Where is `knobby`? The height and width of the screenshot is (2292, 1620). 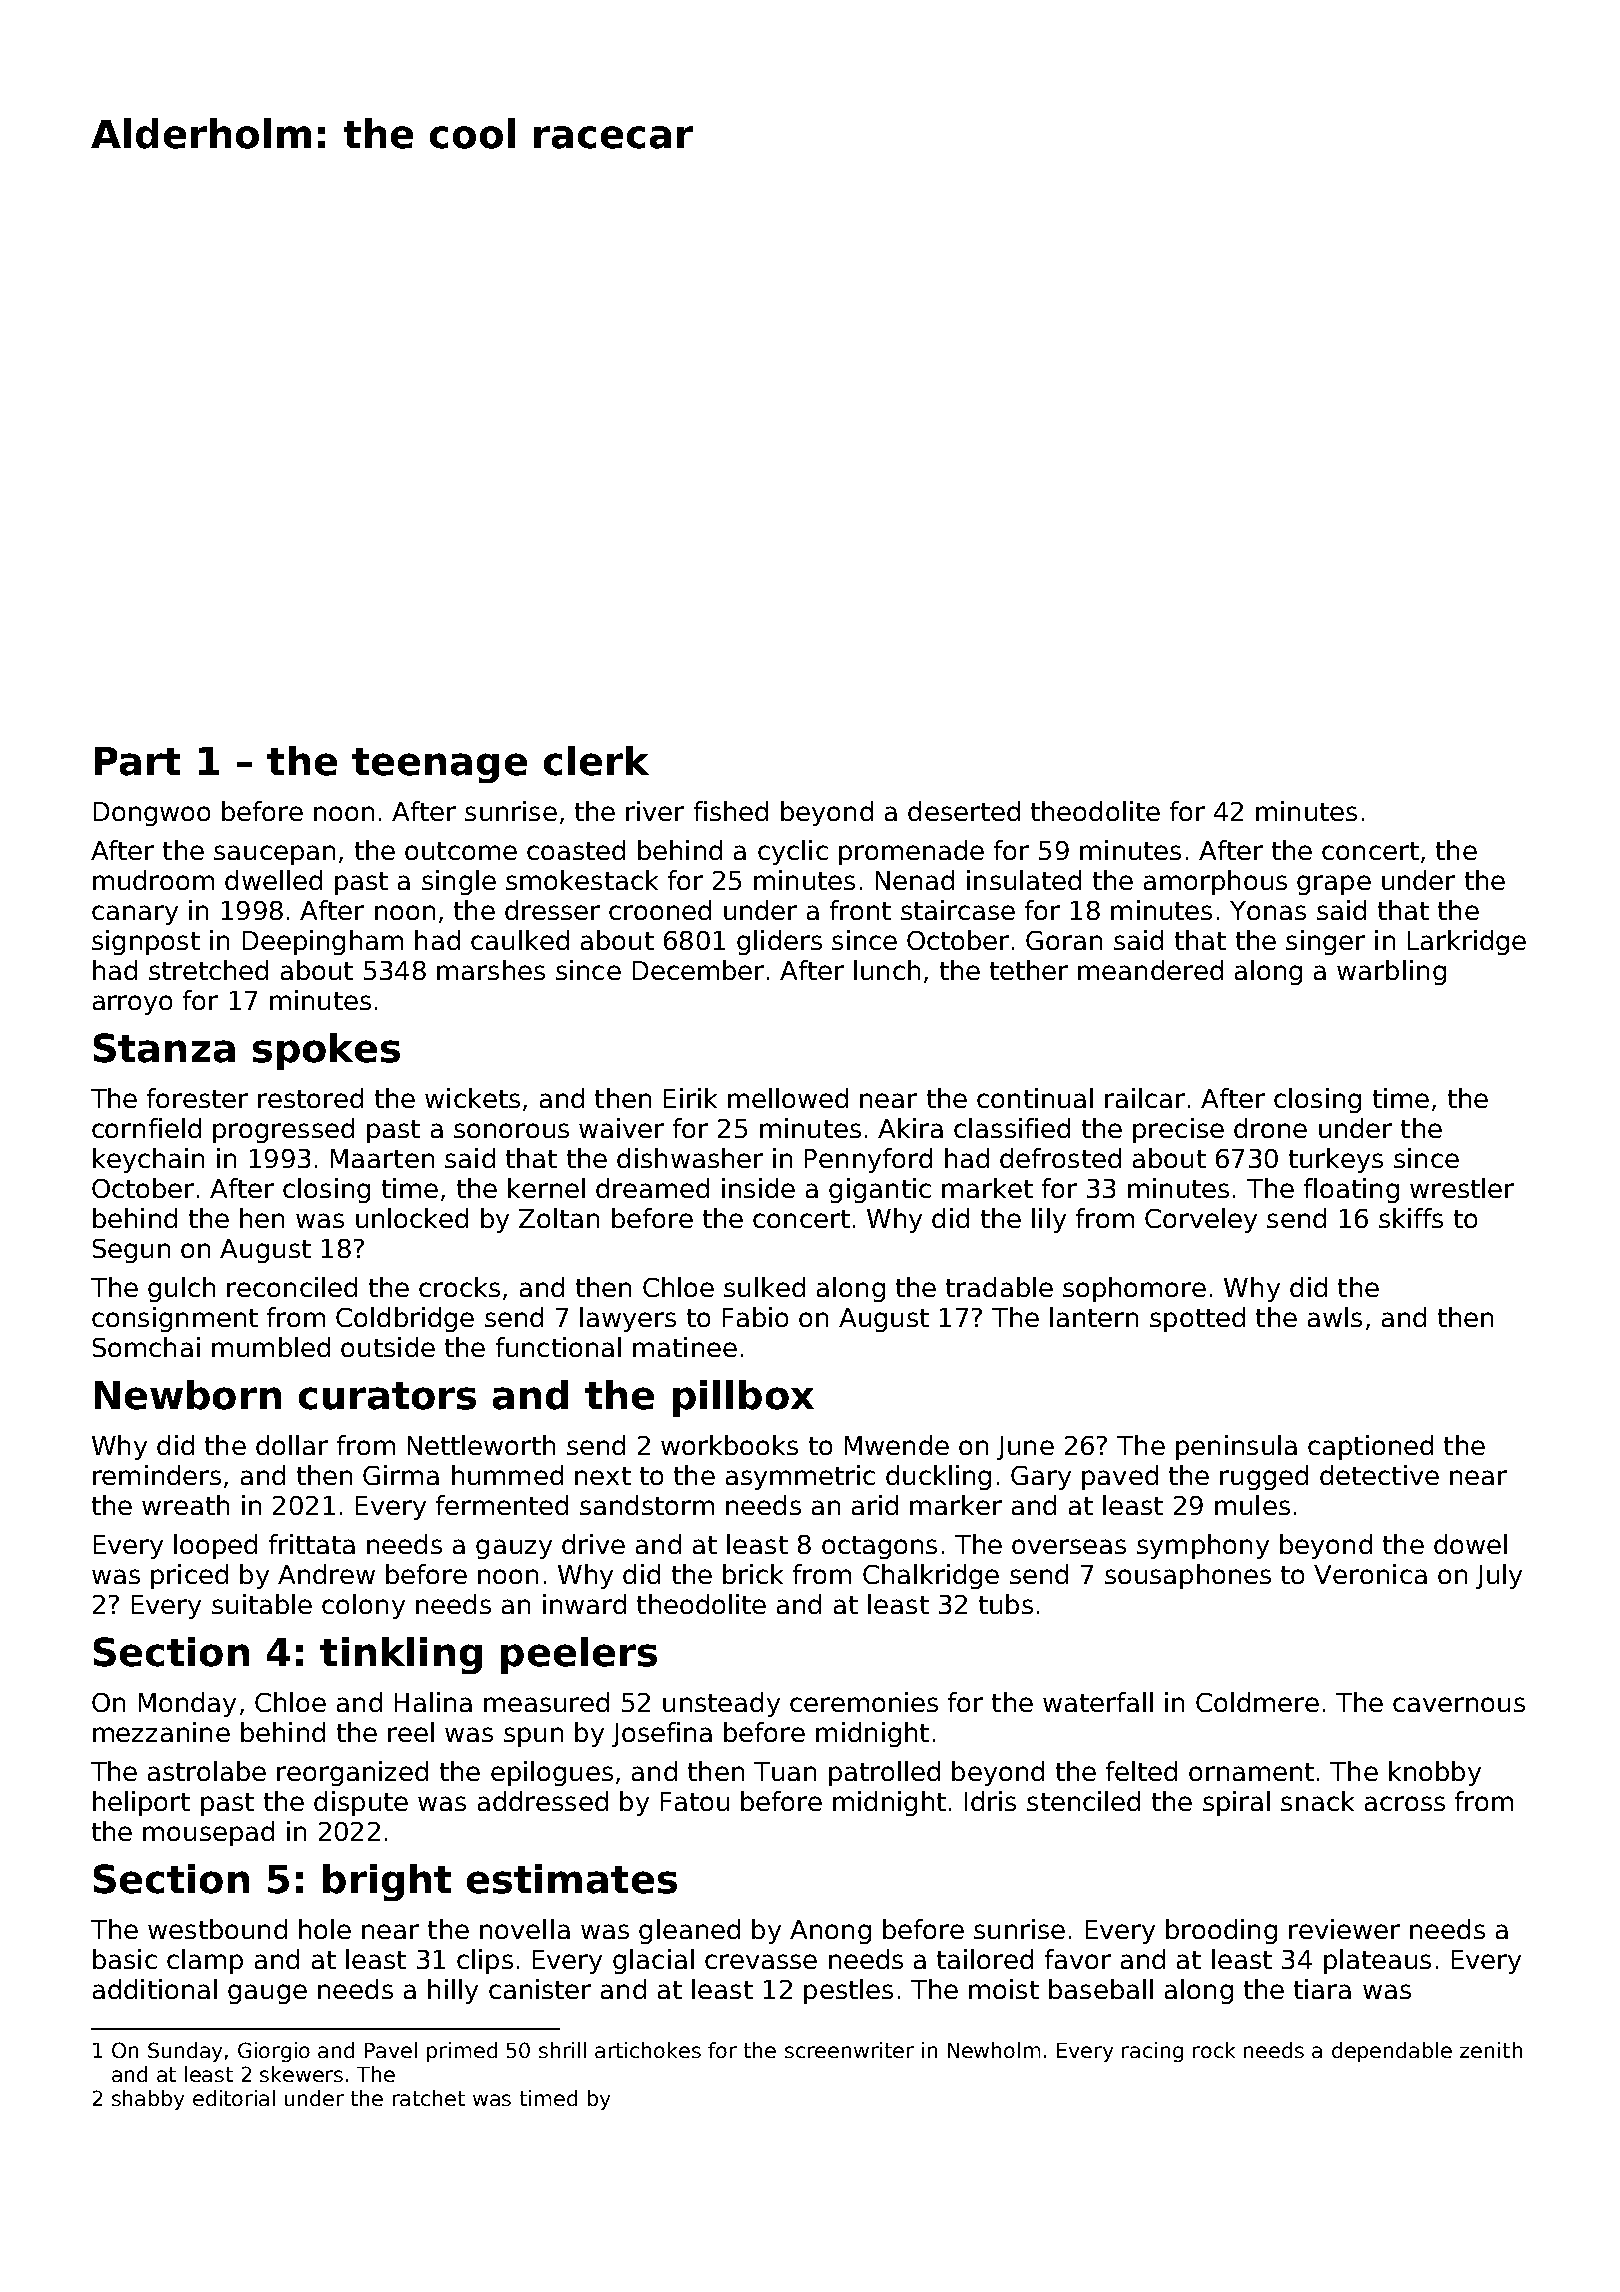 knobby is located at coordinates (1435, 1773).
